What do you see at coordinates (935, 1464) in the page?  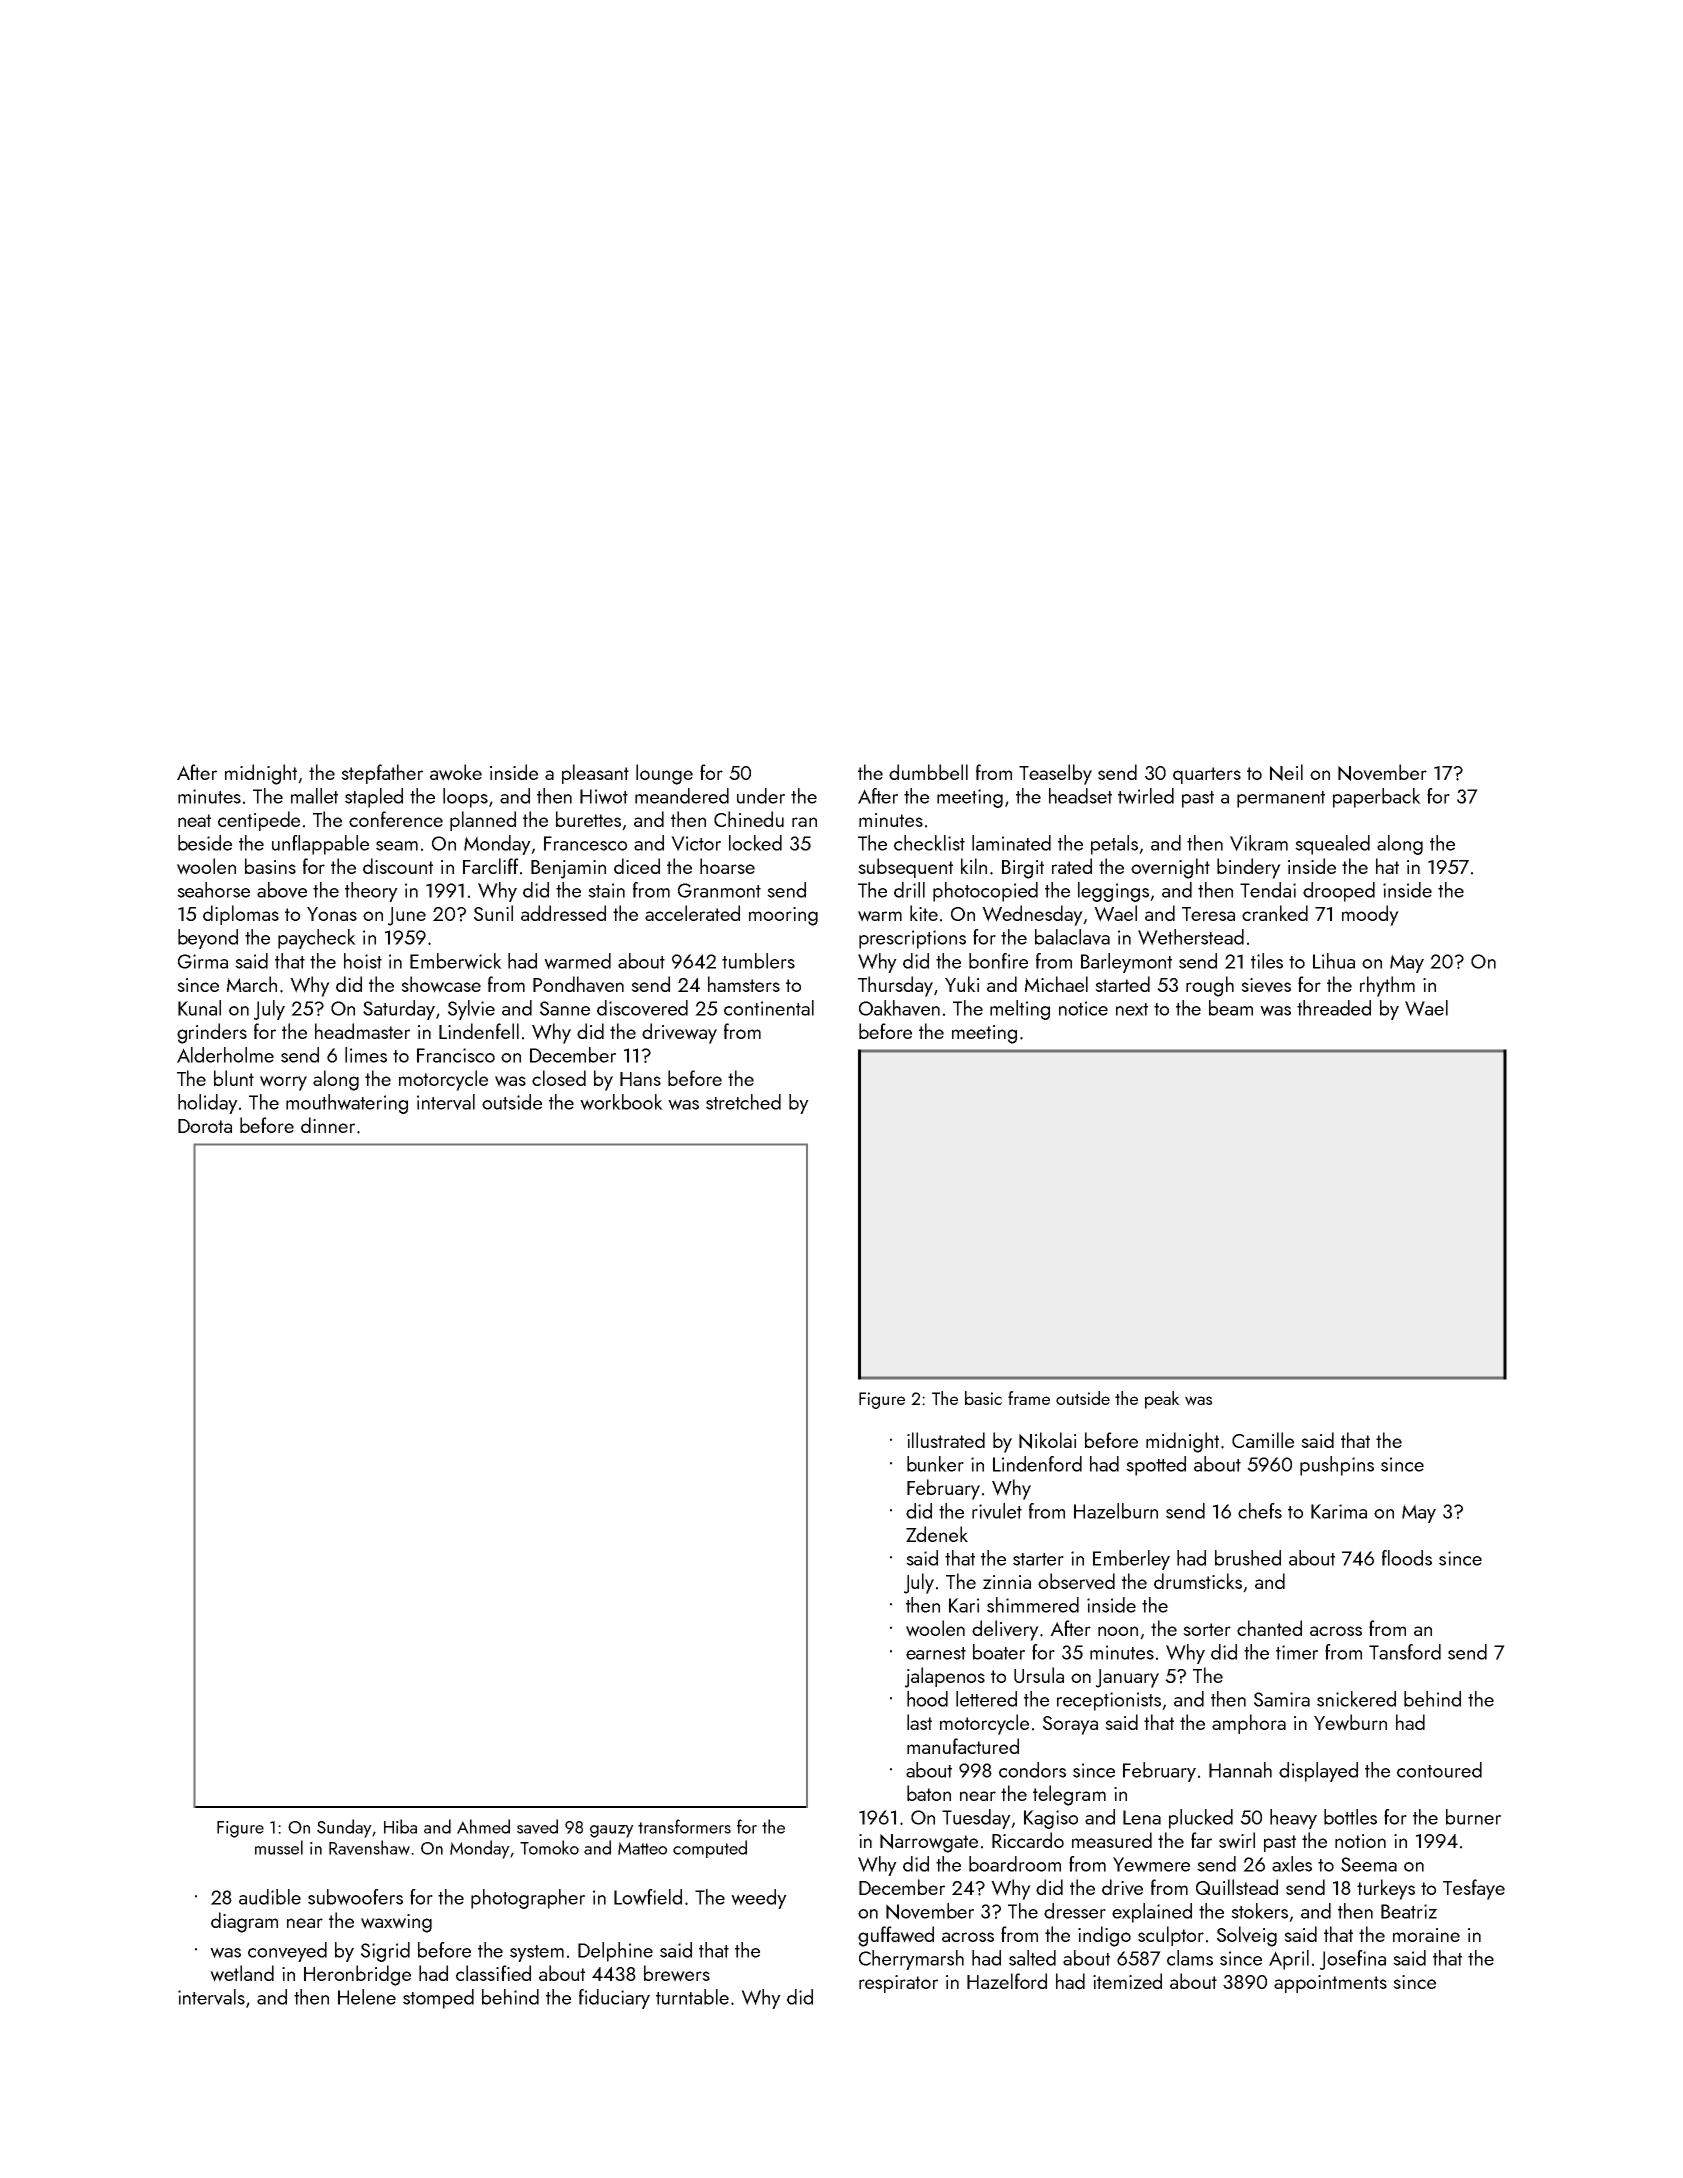 I see `bunker` at bounding box center [935, 1464].
